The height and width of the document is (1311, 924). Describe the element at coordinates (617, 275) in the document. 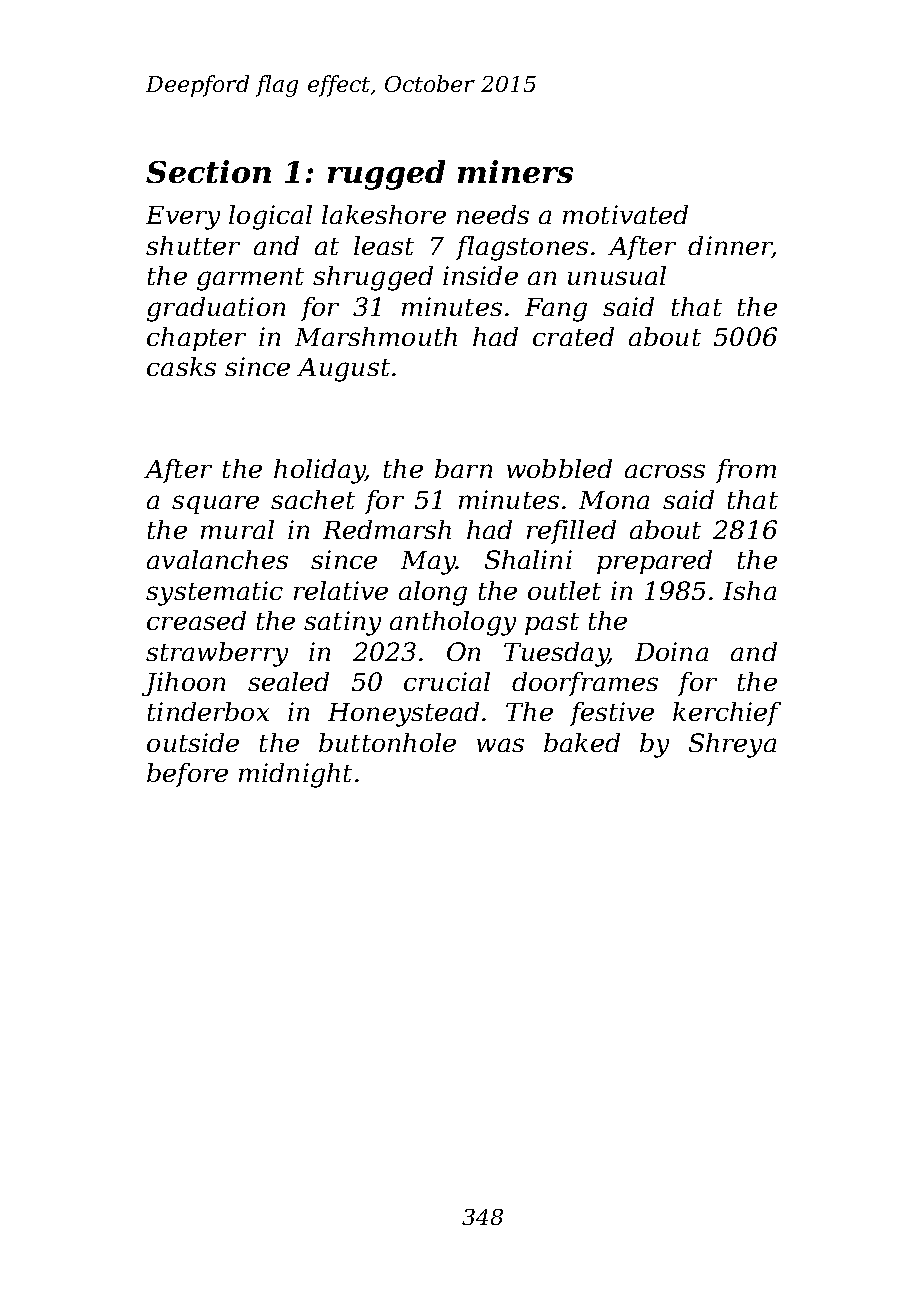

I see `unusual` at that location.
